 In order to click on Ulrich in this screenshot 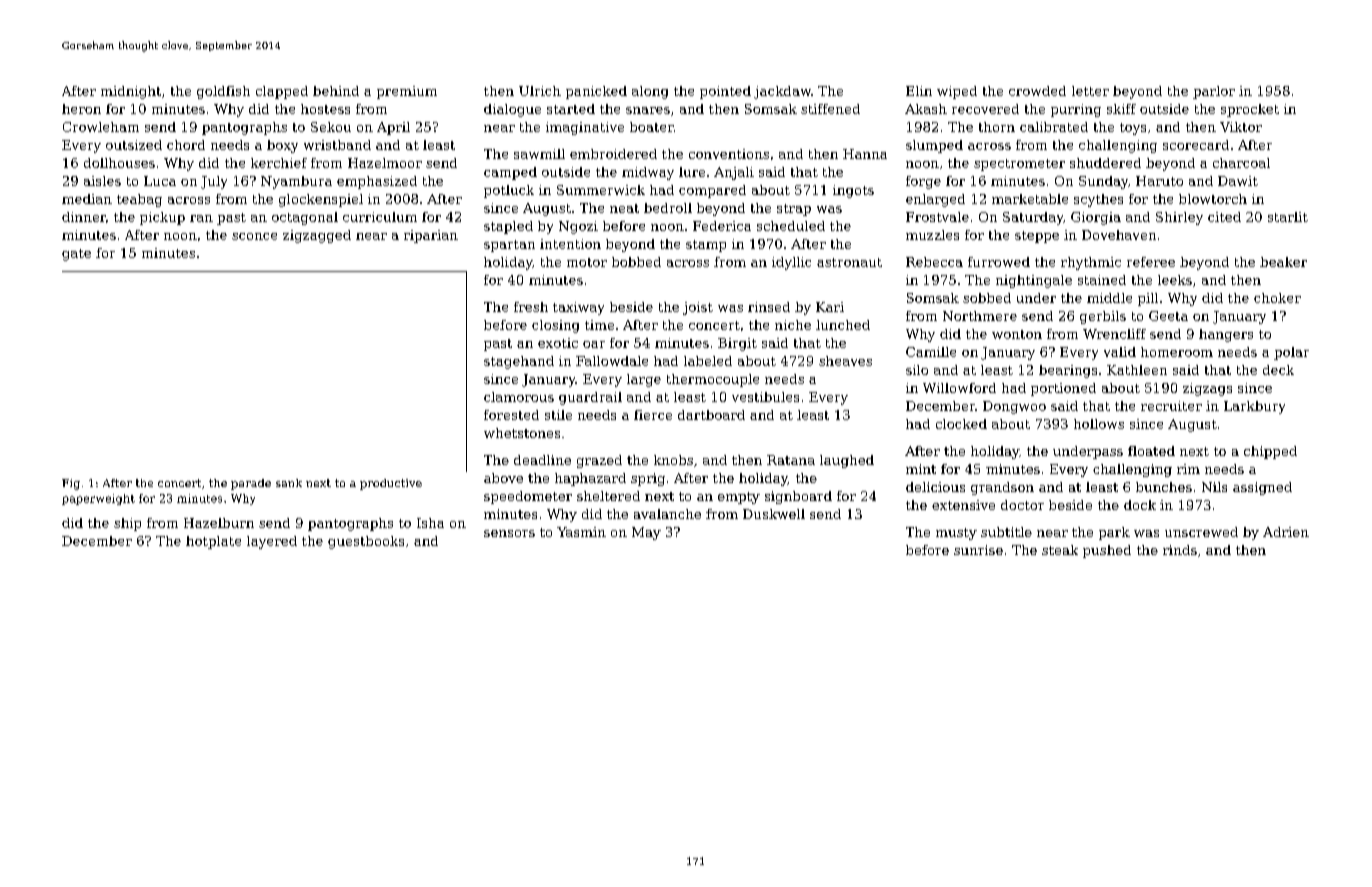, I will do `click(540, 91)`.
